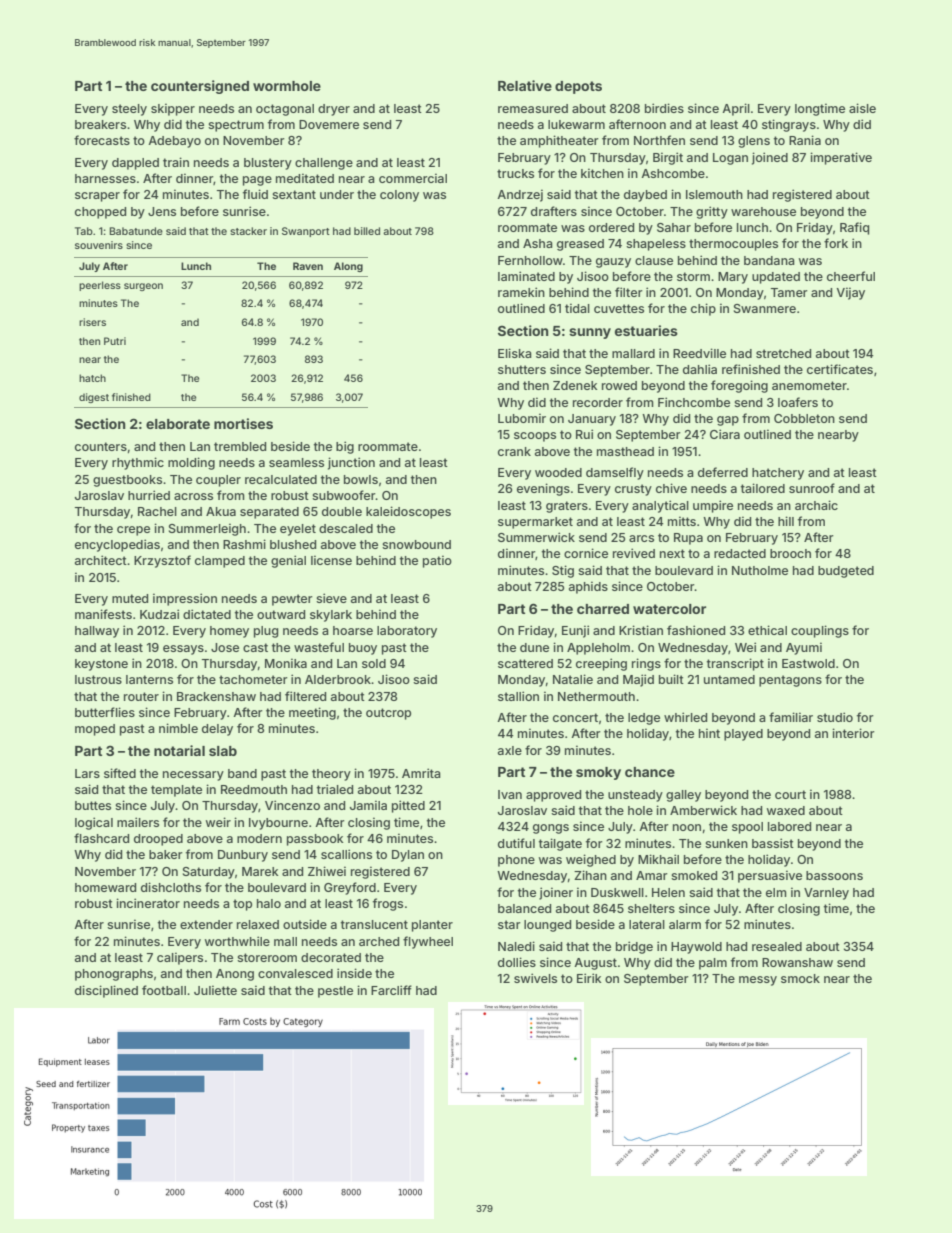  What do you see at coordinates (164, 990) in the document?
I see `football` at bounding box center [164, 990].
